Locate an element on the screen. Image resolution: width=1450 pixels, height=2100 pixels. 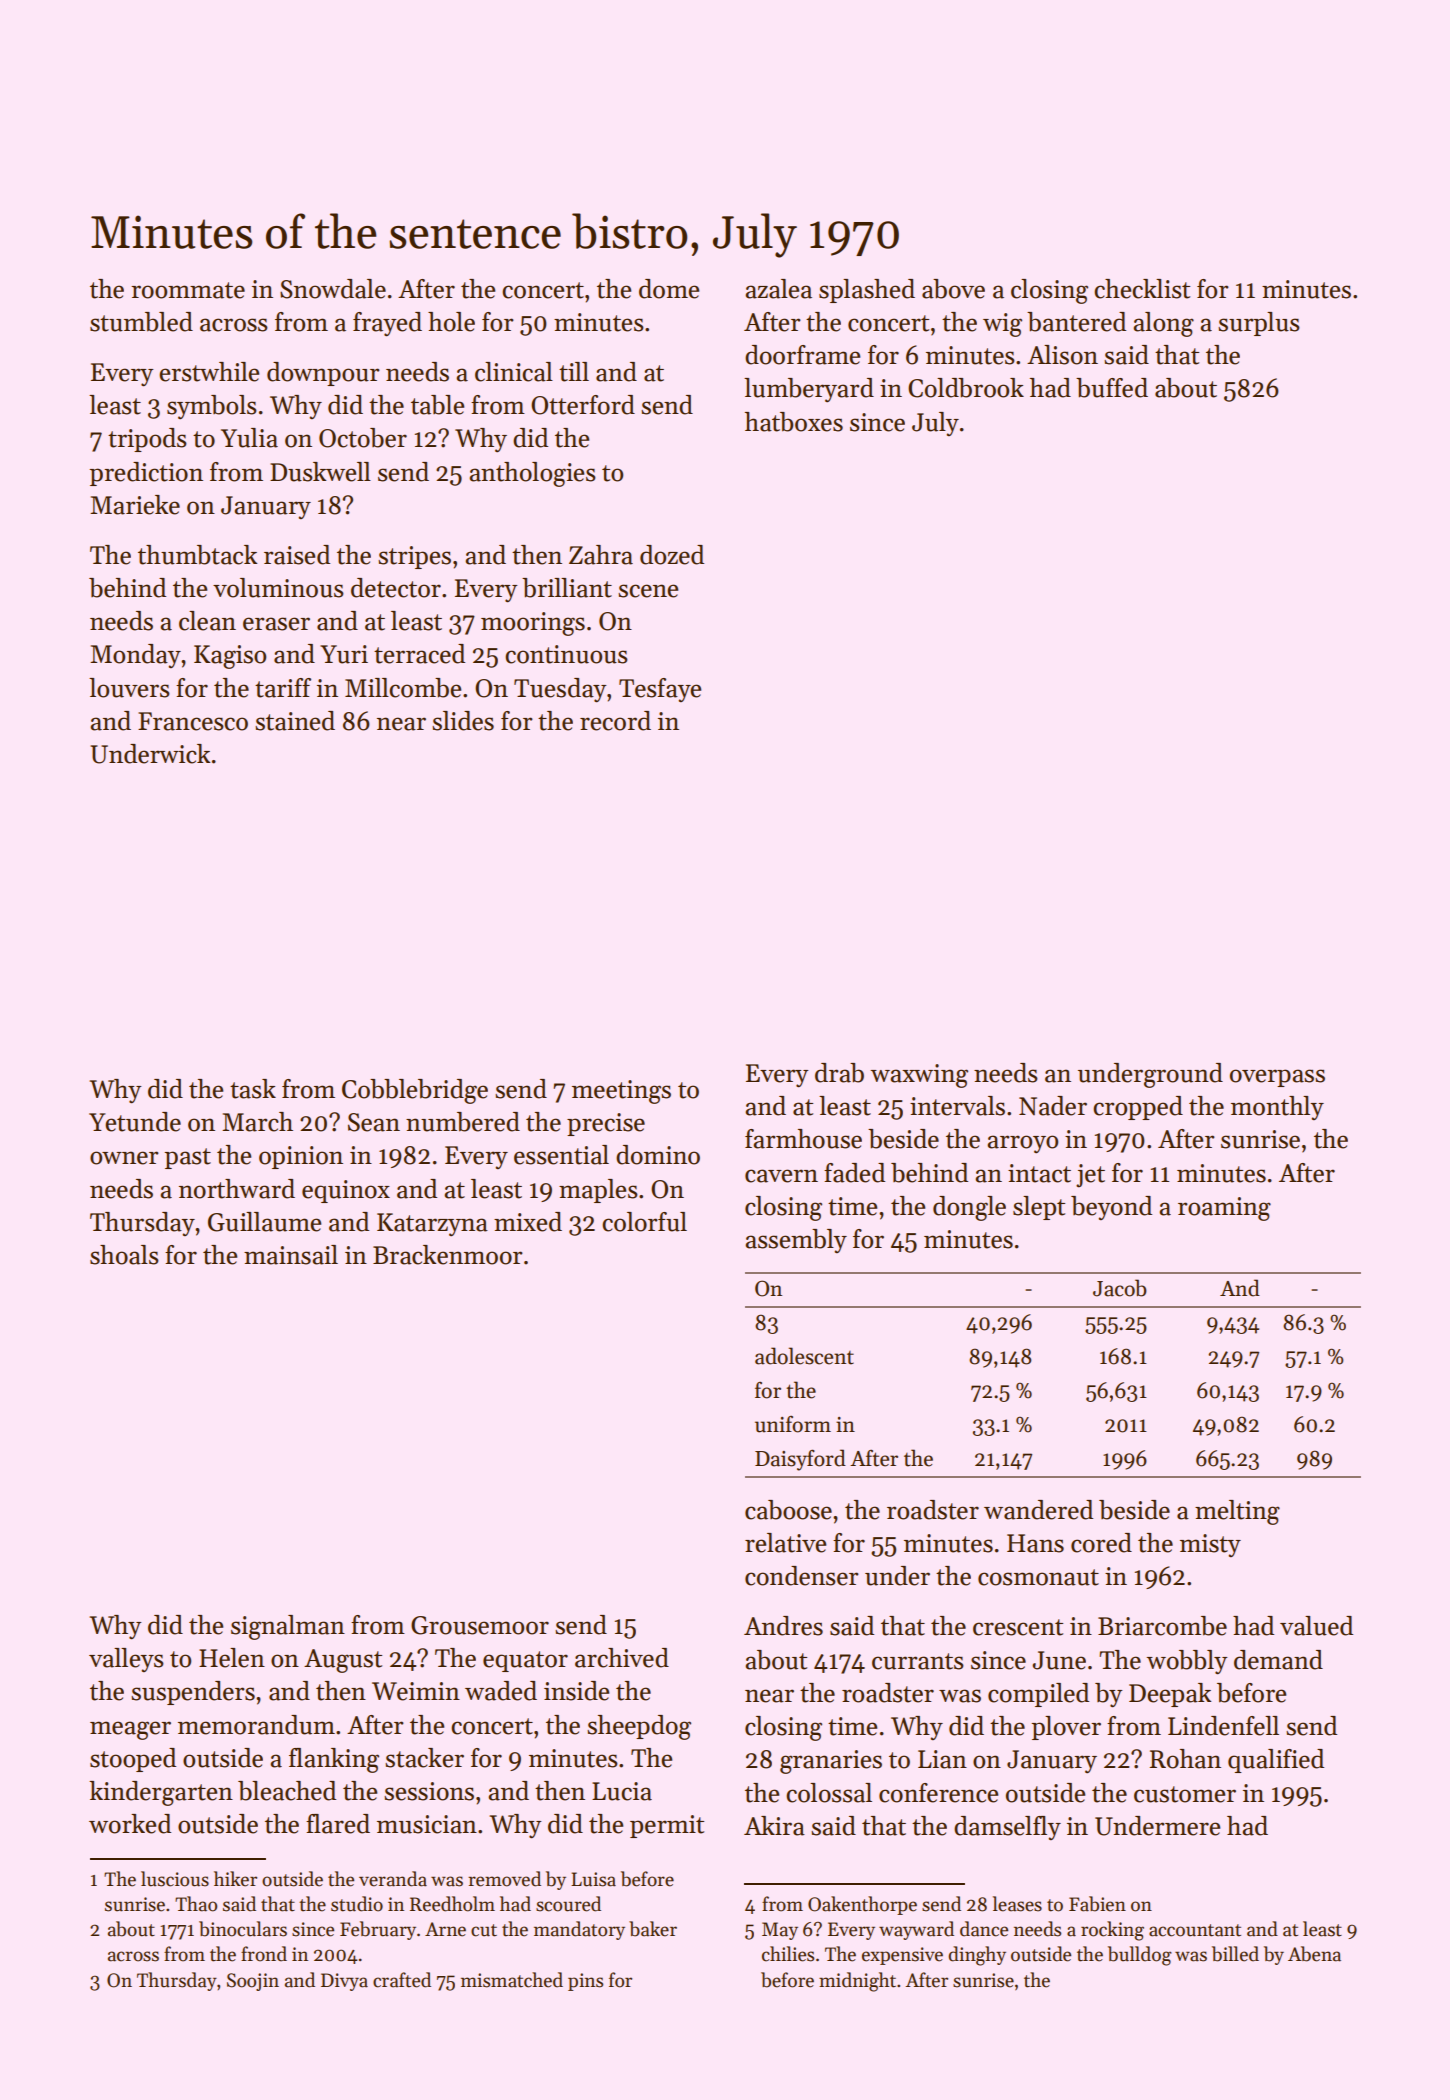
Hans is located at coordinates (1035, 1543).
